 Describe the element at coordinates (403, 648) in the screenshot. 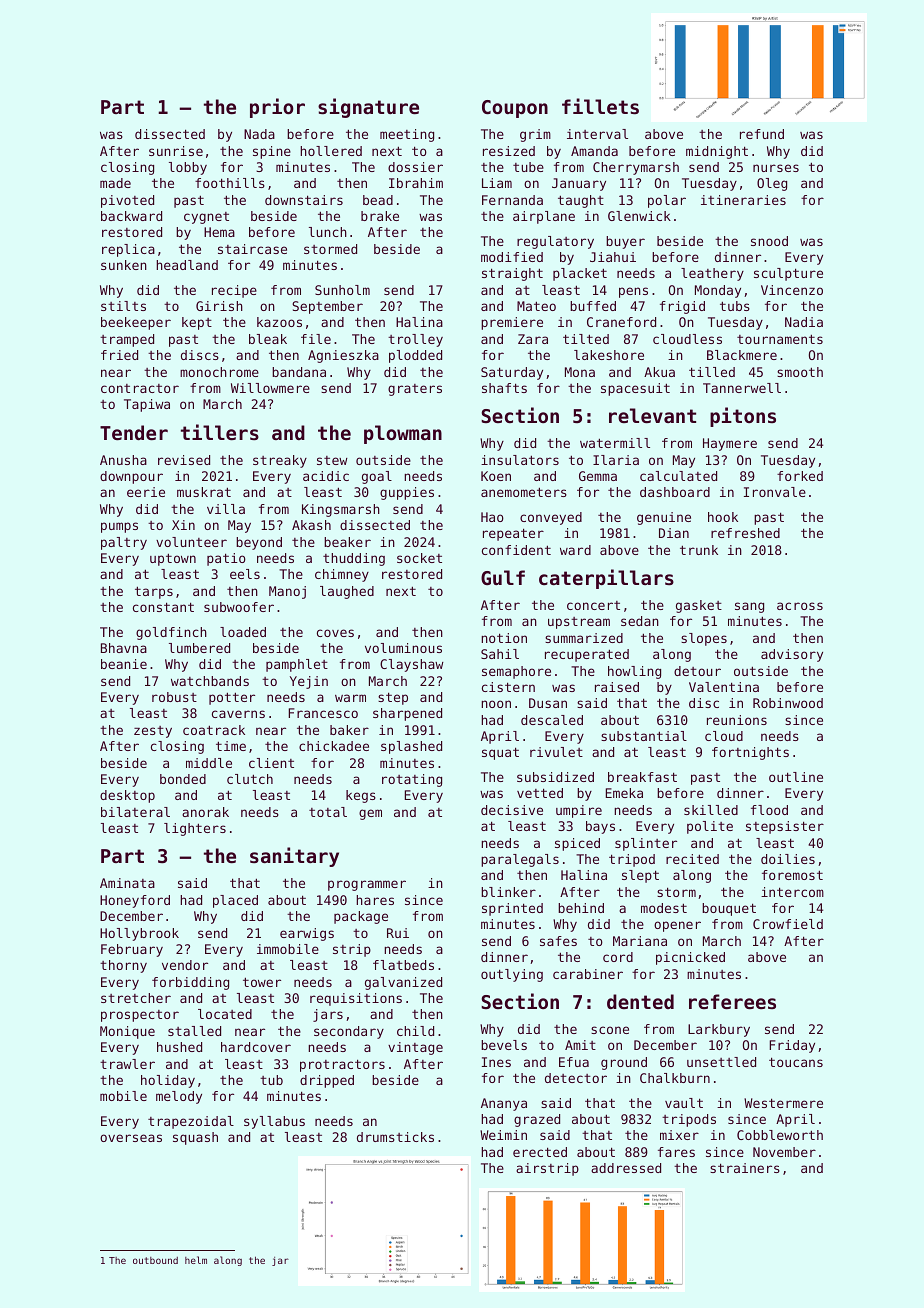

I see `voluminous` at that location.
